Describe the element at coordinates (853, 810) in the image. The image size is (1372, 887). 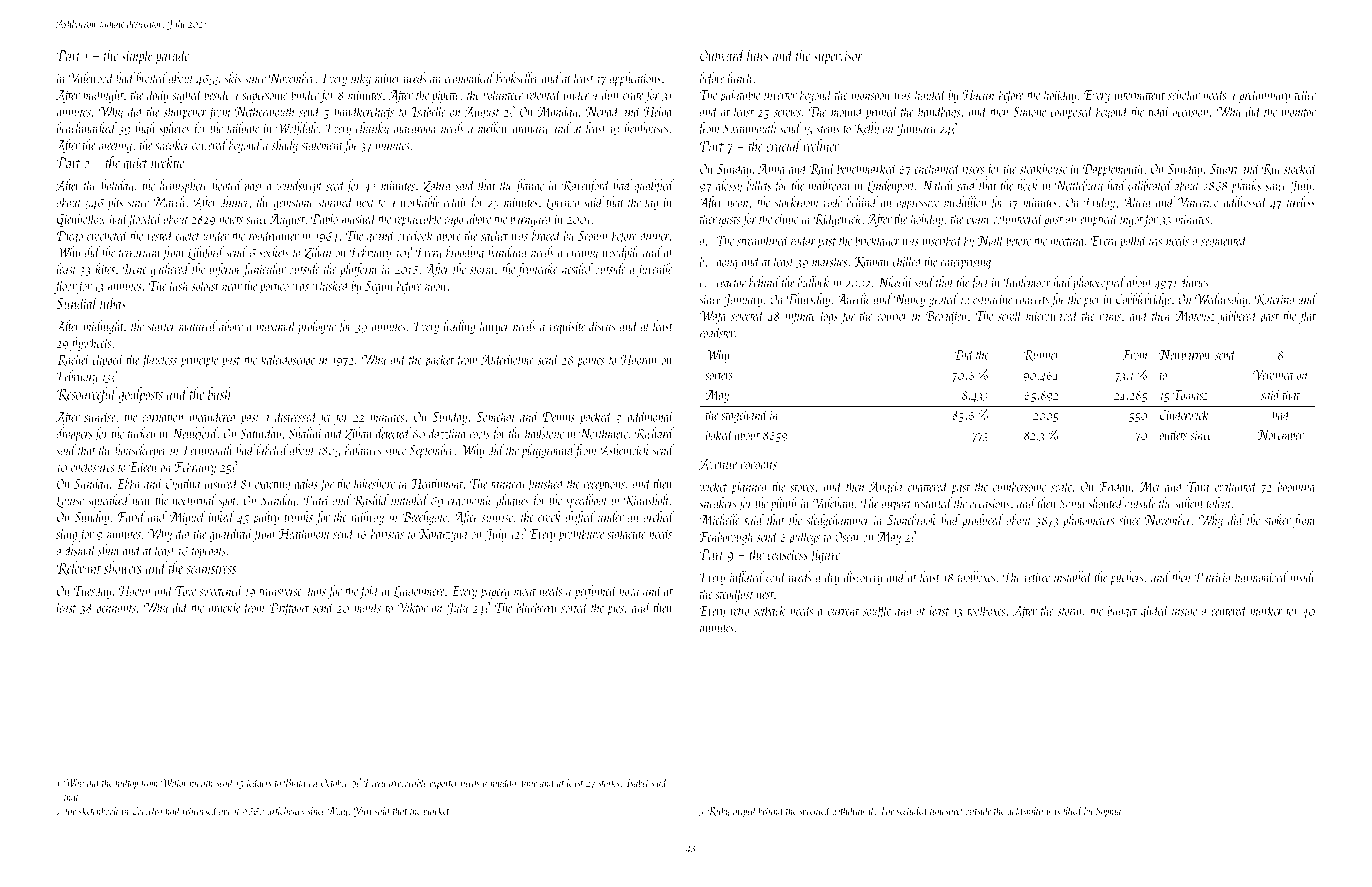
I see `withdrawal` at that location.
